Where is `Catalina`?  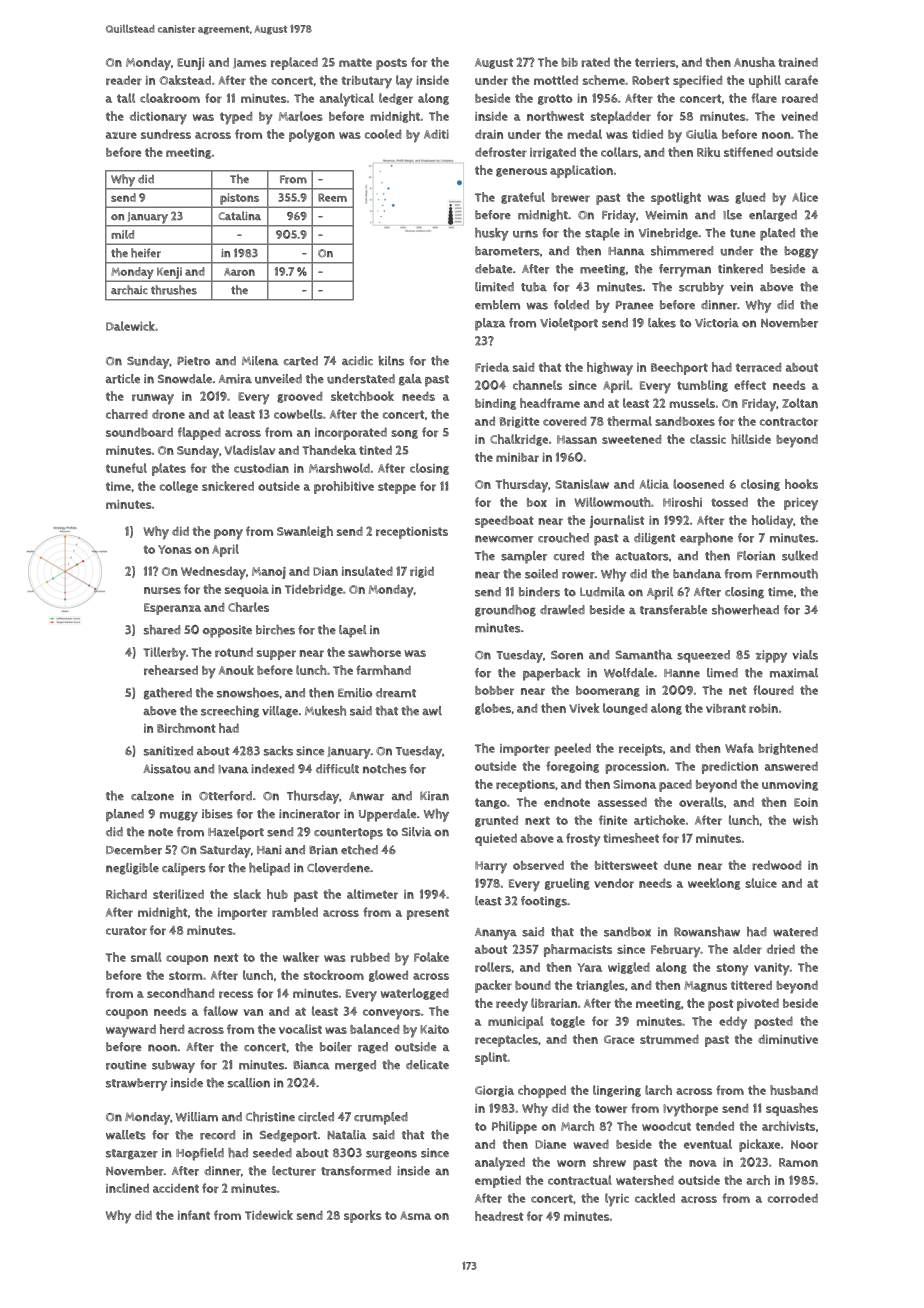 Catalina is located at coordinates (239, 215).
